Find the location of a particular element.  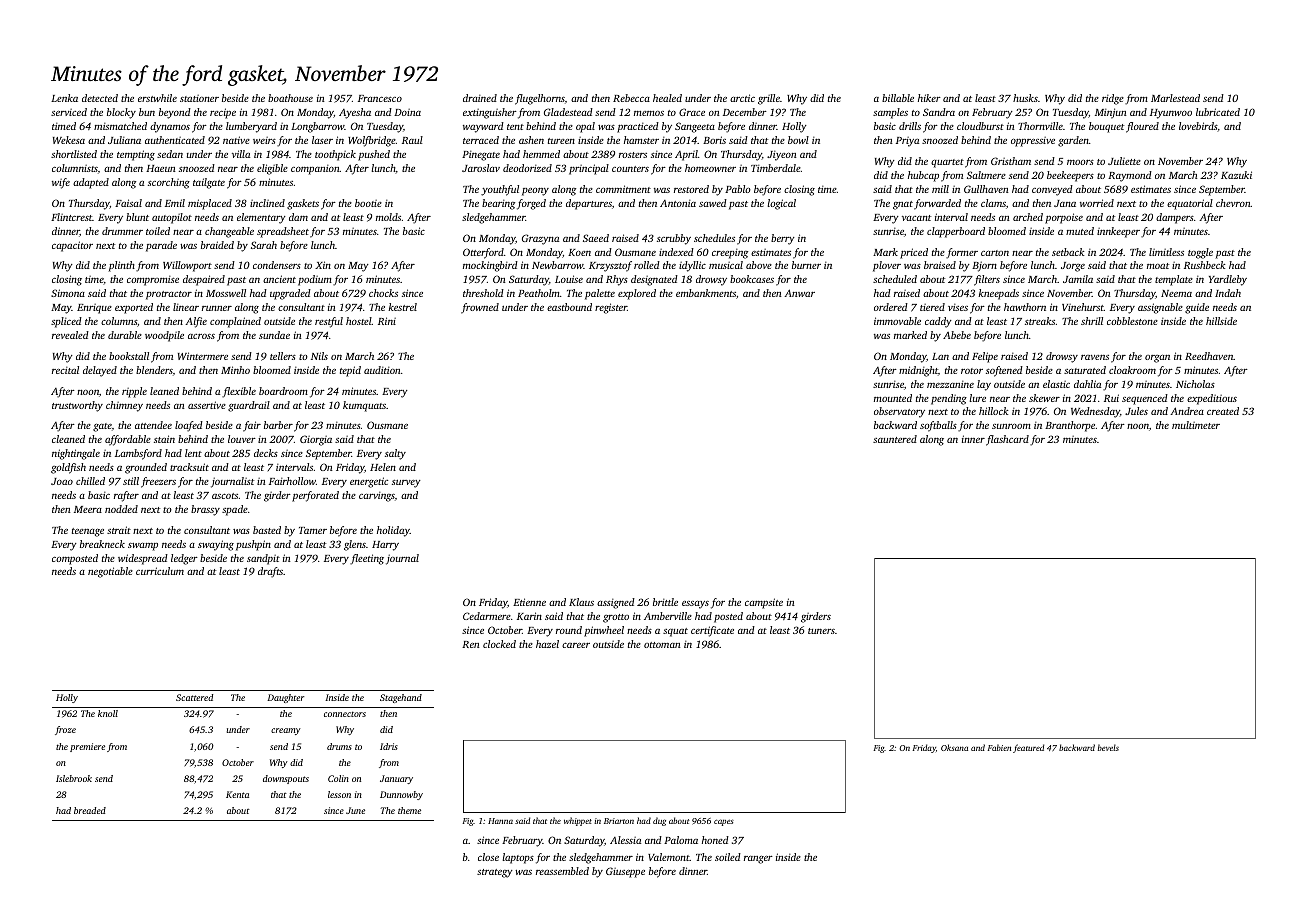

loafed is located at coordinates (189, 426).
